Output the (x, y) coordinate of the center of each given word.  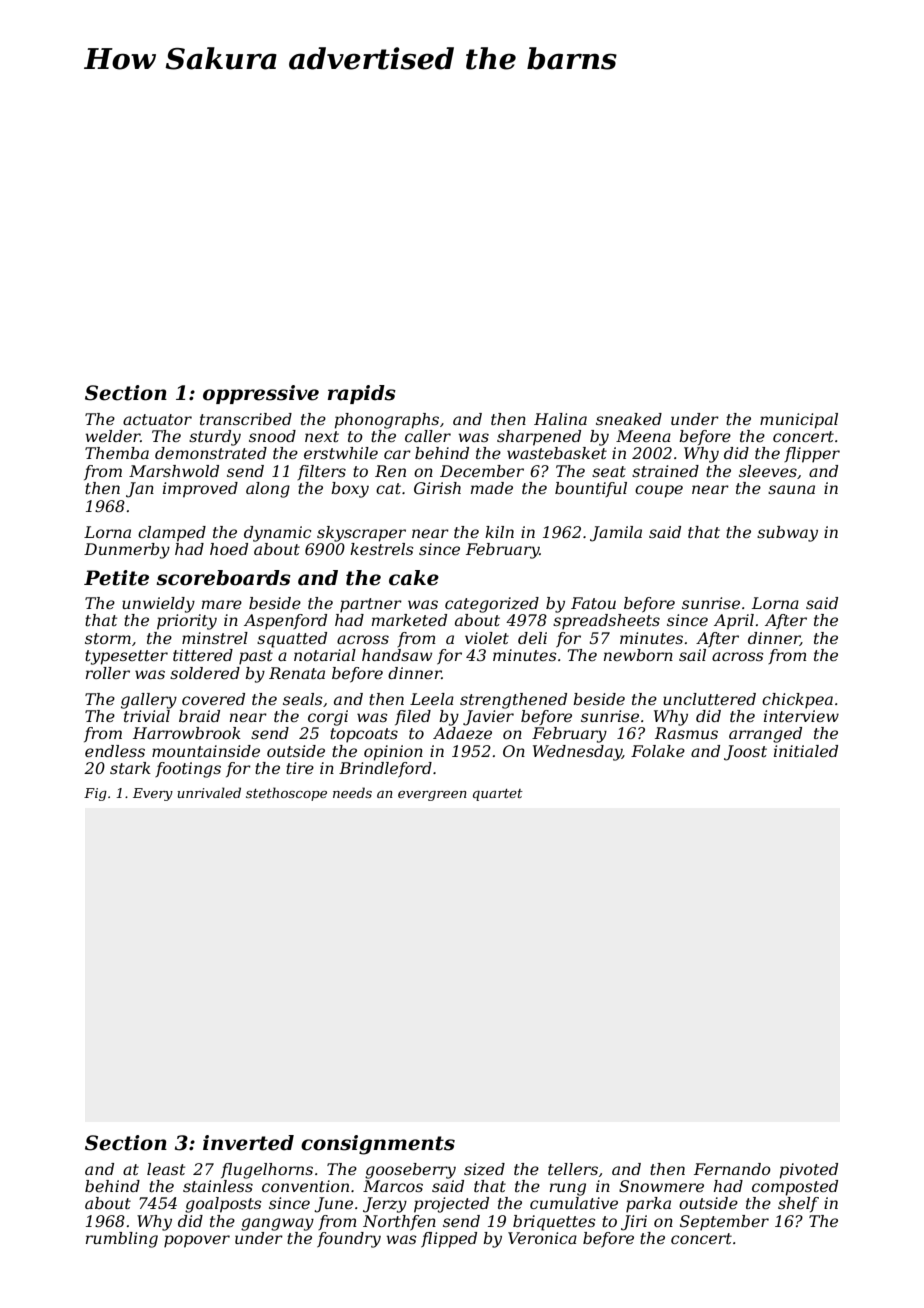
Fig (95, 794)
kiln (499, 532)
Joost (745, 753)
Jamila (616, 534)
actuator (157, 419)
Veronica (542, 1238)
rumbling (122, 1240)
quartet (498, 795)
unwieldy (158, 605)
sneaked (629, 419)
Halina (560, 419)
